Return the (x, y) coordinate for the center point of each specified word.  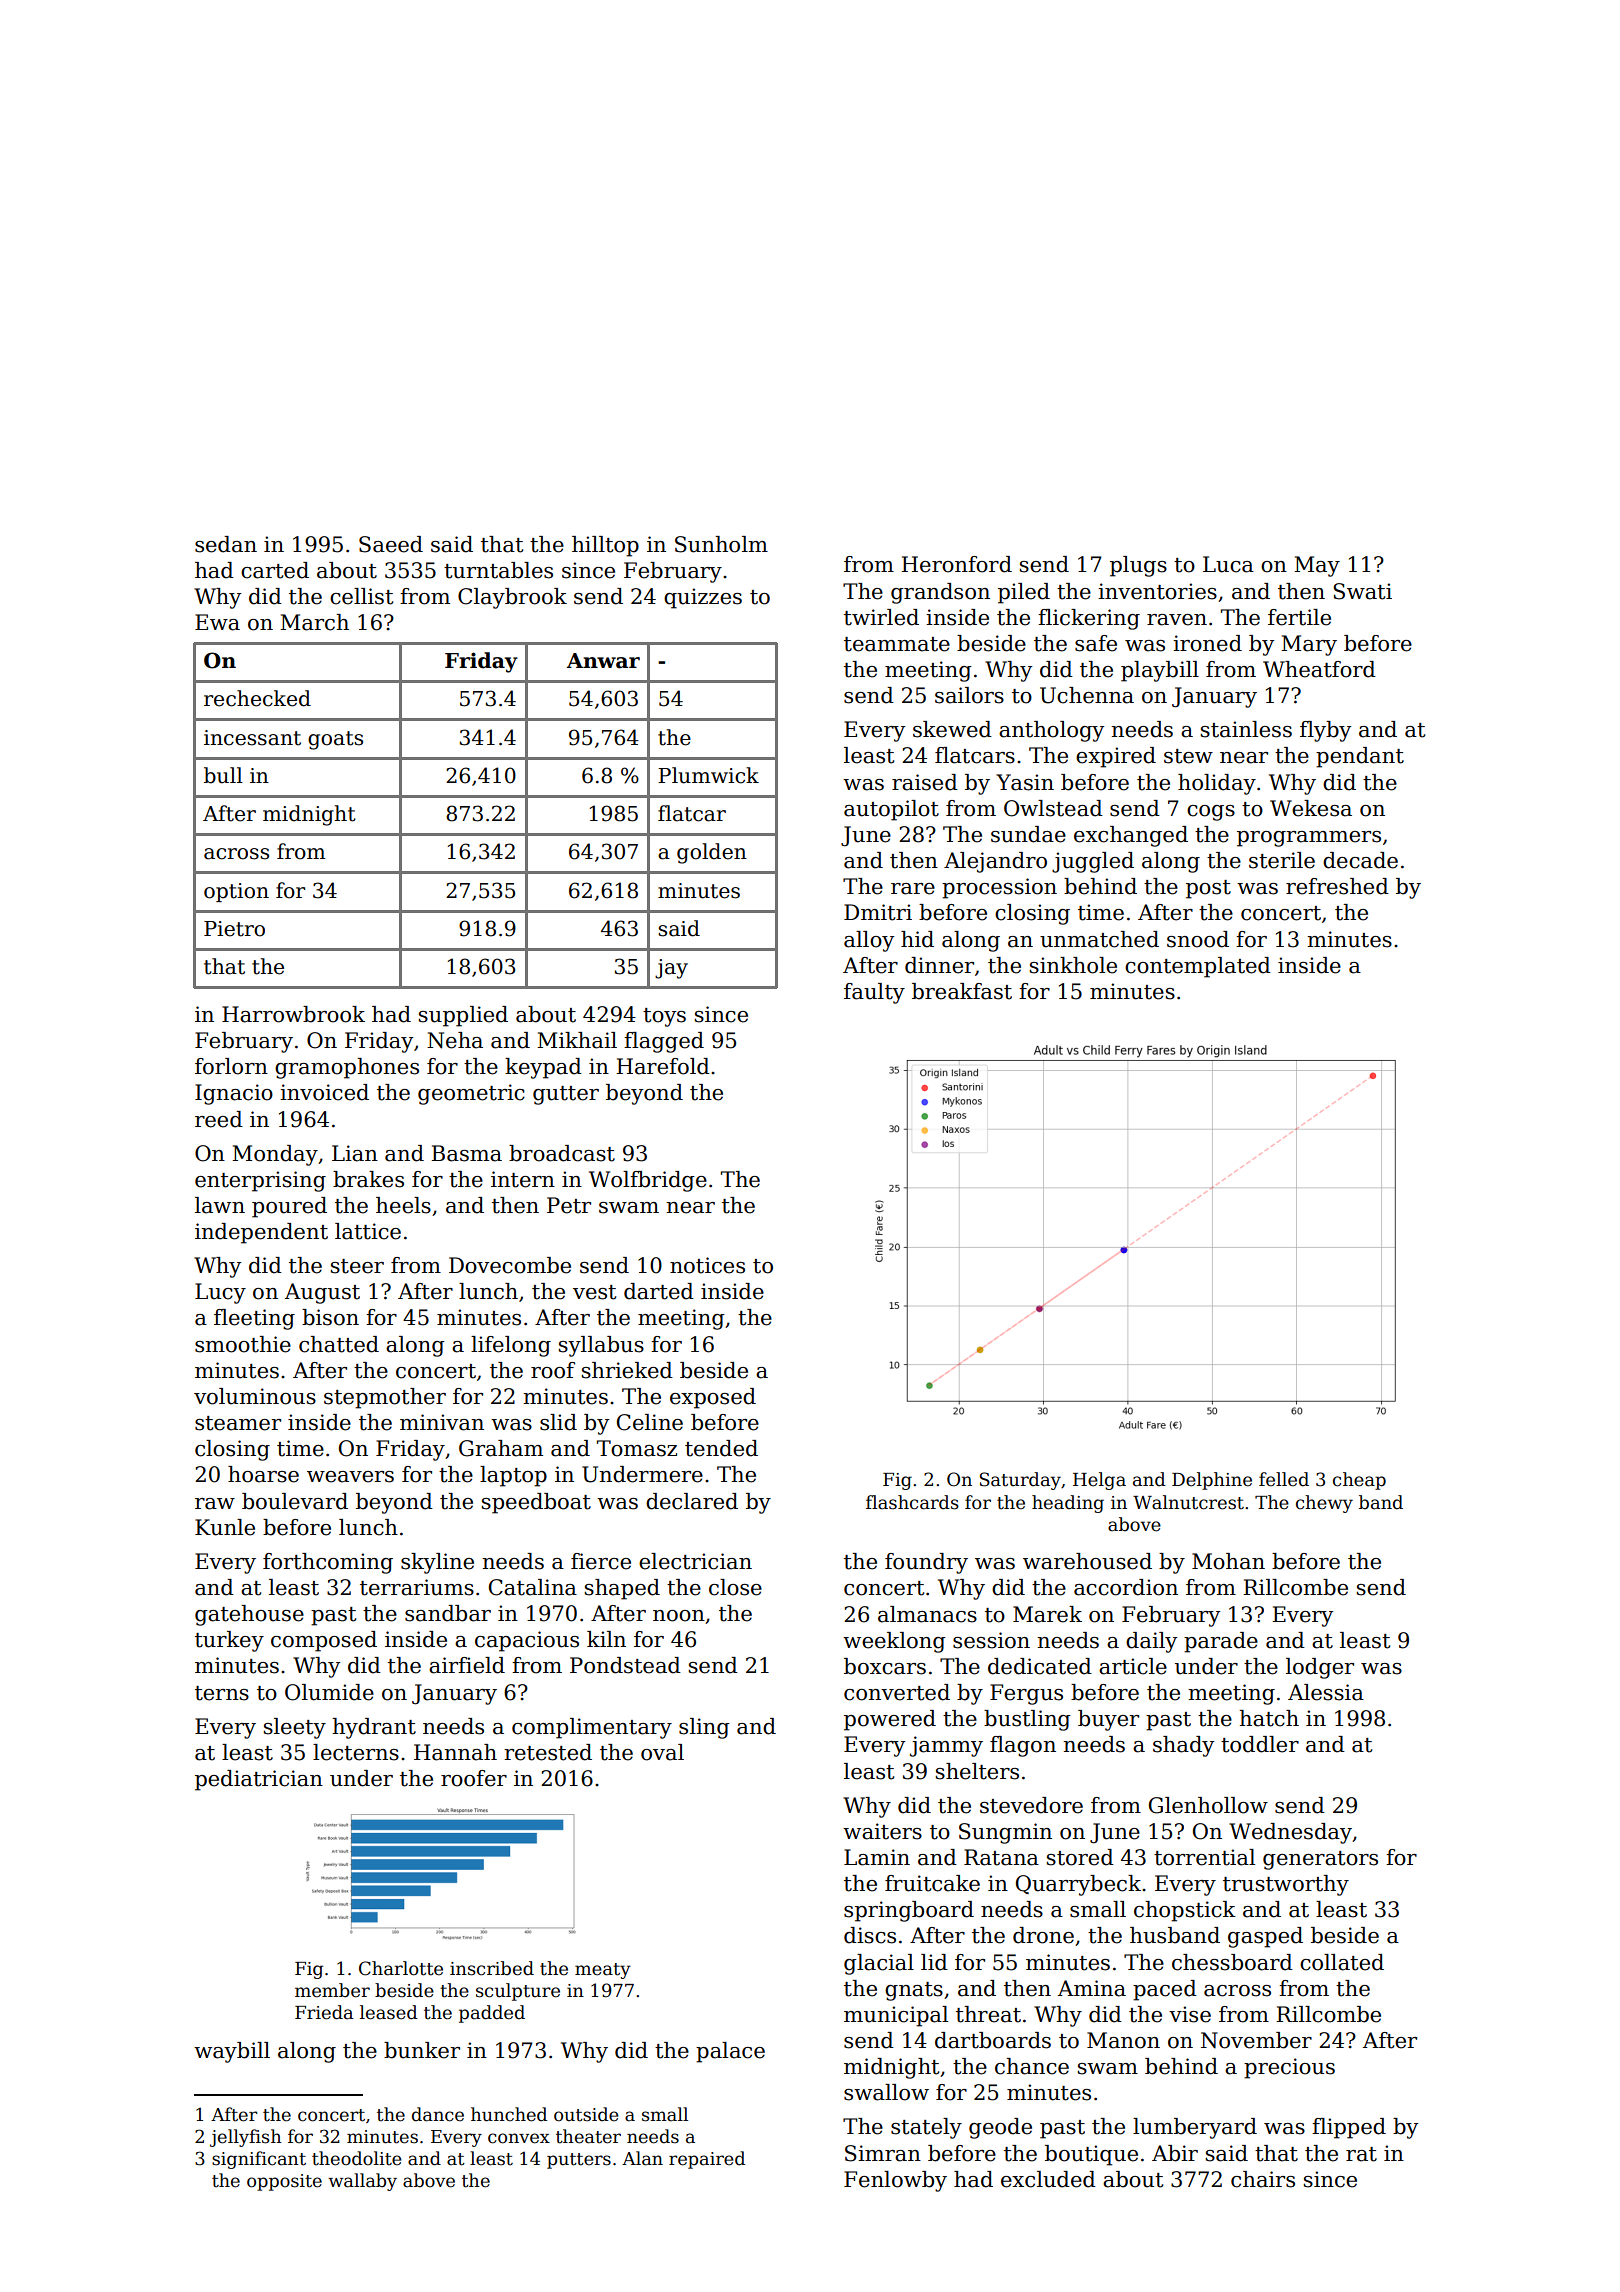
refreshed (1337, 886)
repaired (707, 2160)
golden (712, 853)
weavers (350, 1477)
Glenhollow (1208, 1805)
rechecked (257, 698)
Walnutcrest (1188, 1502)
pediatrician (259, 1780)
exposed (713, 1398)
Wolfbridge (648, 1181)
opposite (284, 2182)
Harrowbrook (293, 1014)
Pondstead (625, 1665)
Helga (1099, 1481)
